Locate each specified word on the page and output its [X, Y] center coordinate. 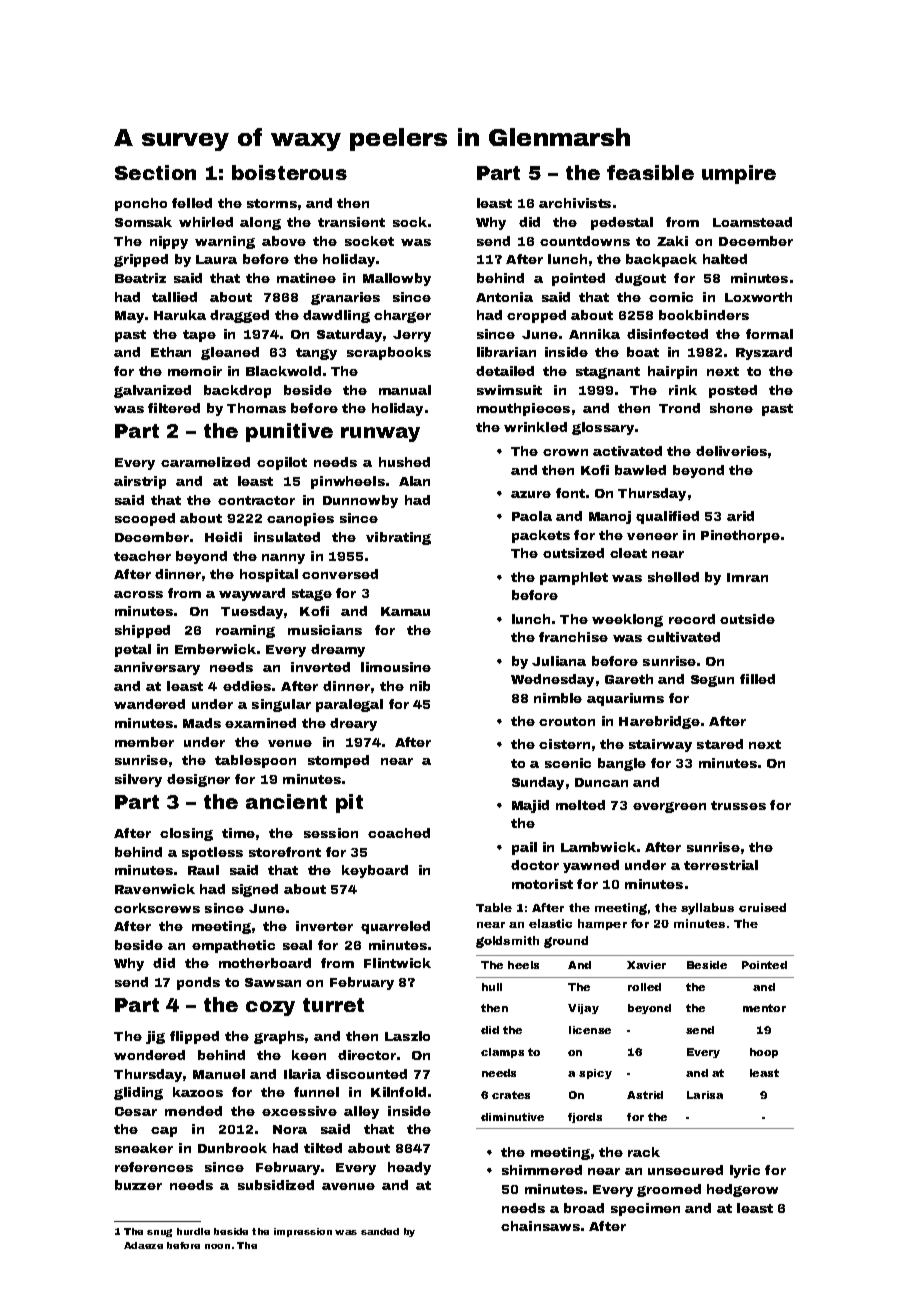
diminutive [512, 1117]
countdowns [585, 241]
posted [733, 391]
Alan [414, 481]
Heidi [223, 537]
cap [164, 1132]
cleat [628, 553]
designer [198, 780]
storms [272, 203]
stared [720, 744]
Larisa [705, 1095]
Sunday [538, 783]
